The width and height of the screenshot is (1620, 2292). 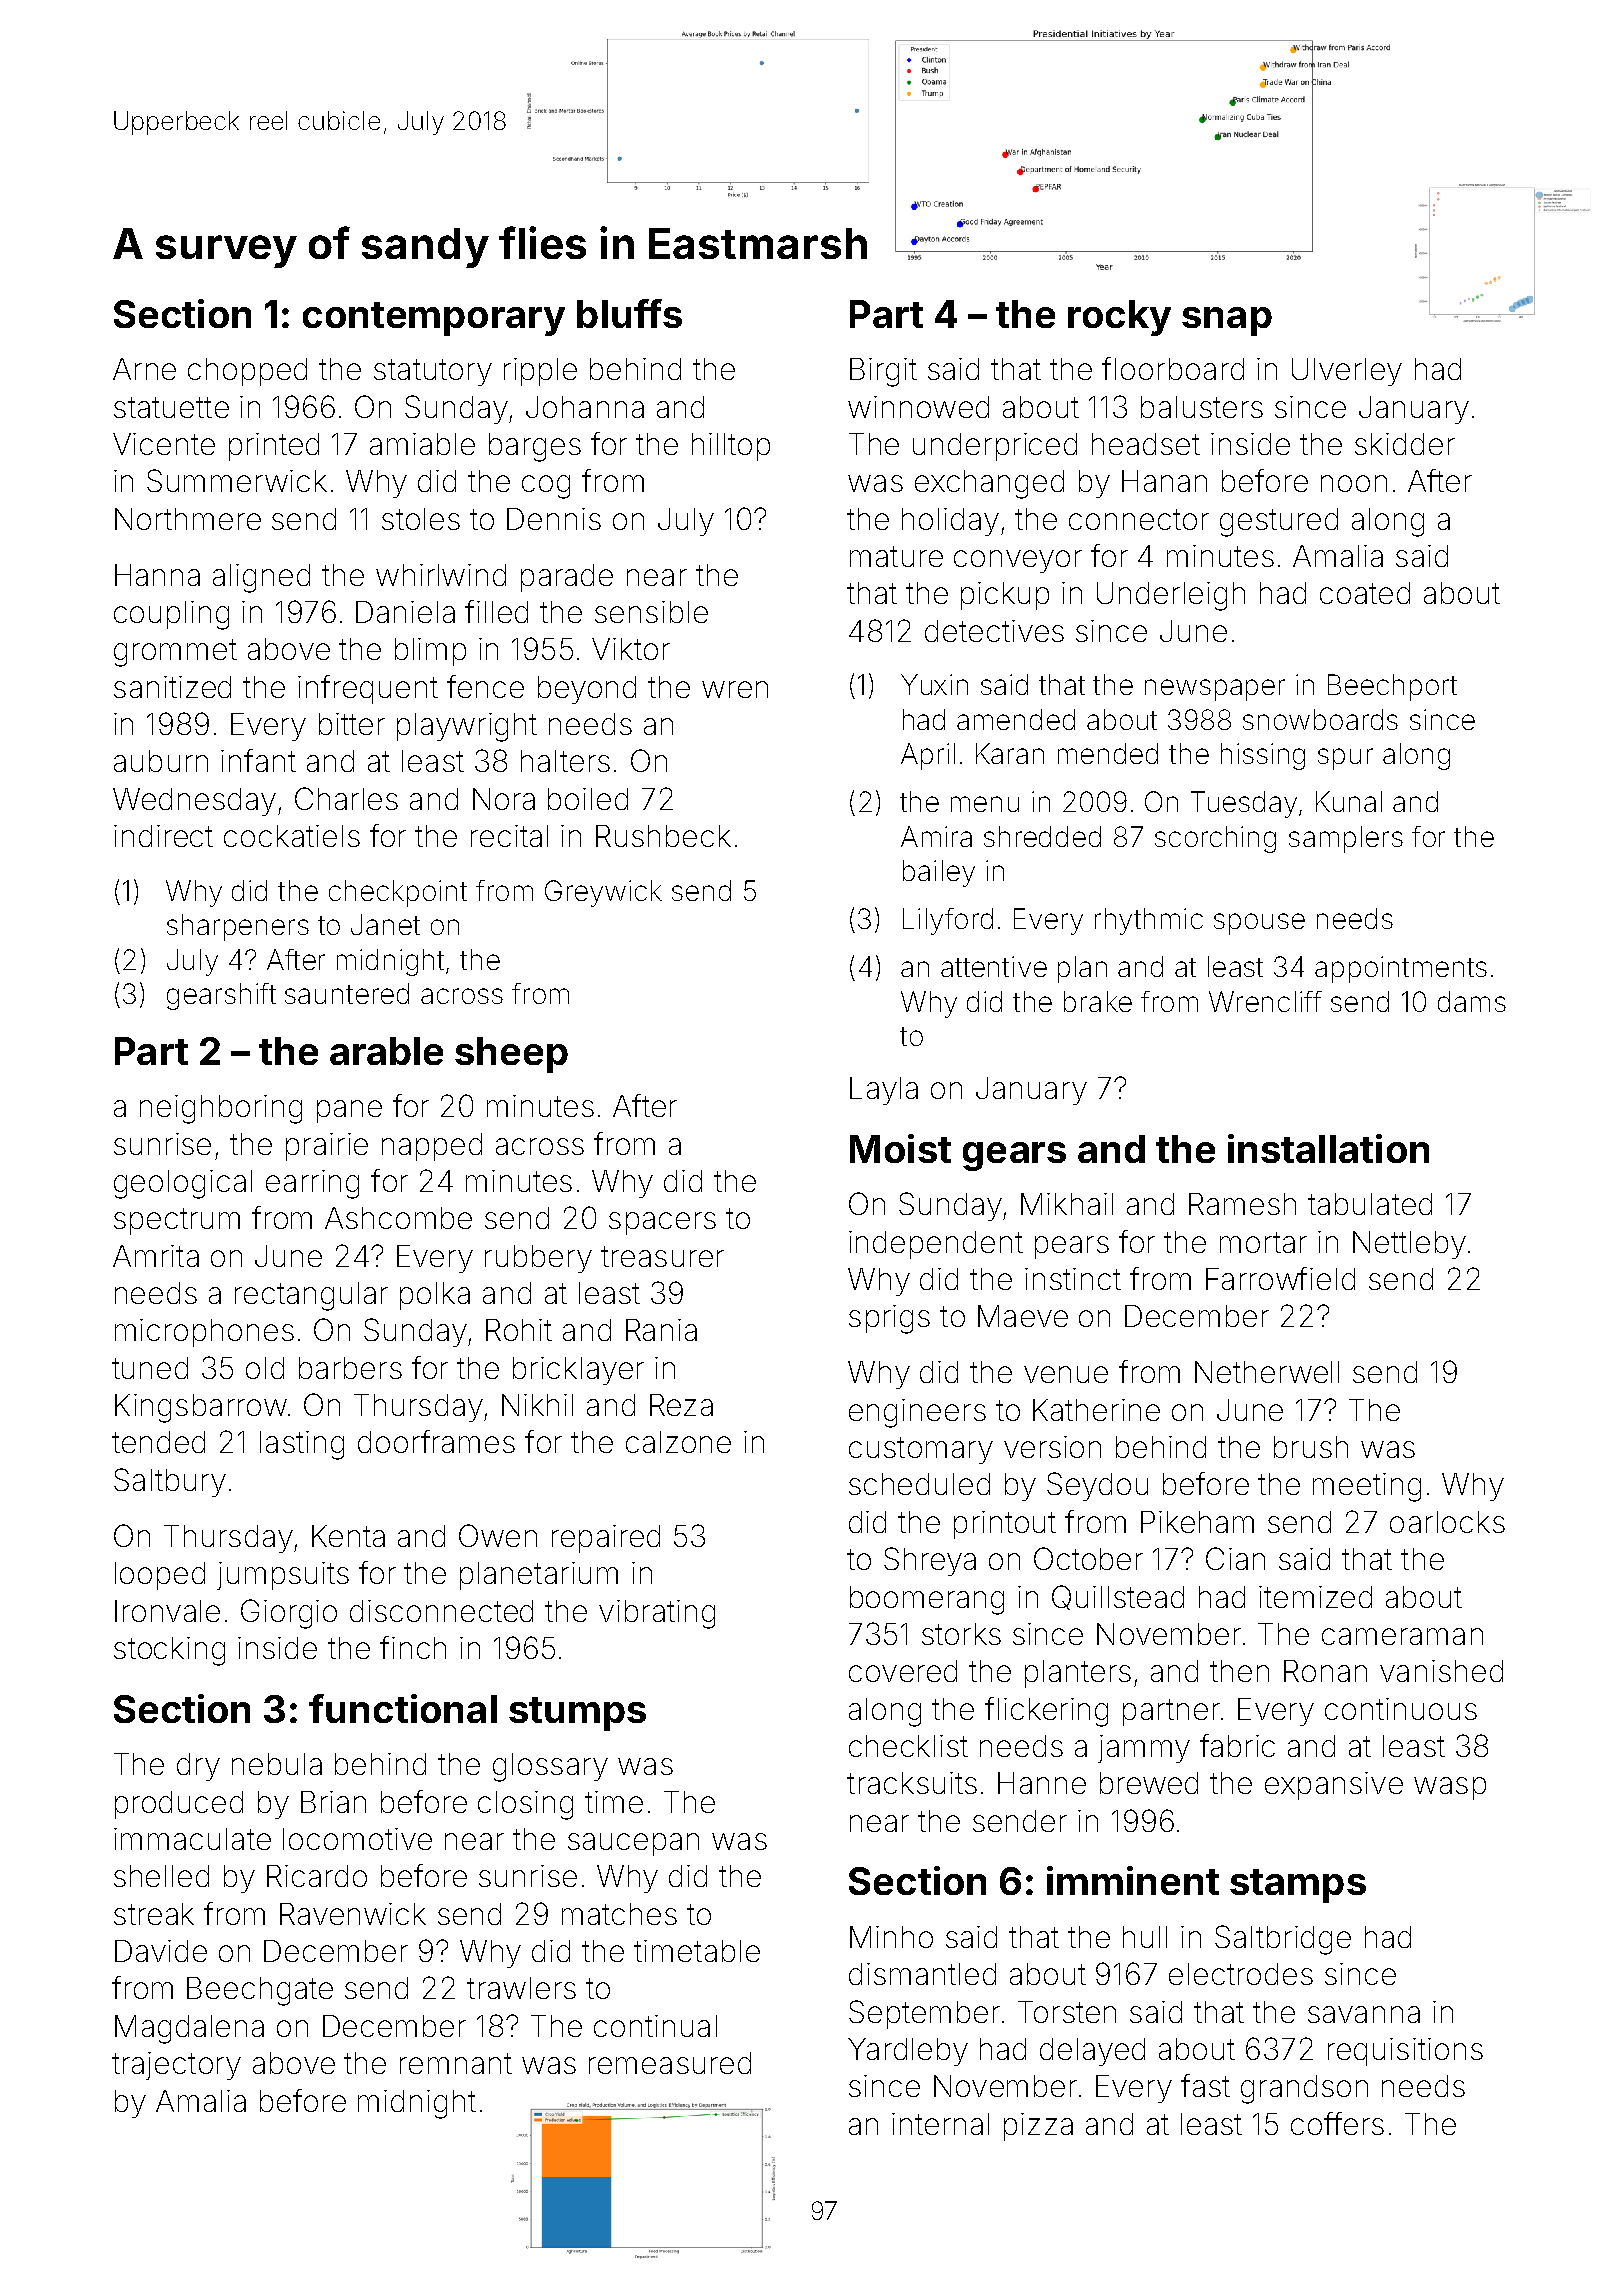 I want to click on Northmere, so click(x=188, y=519).
